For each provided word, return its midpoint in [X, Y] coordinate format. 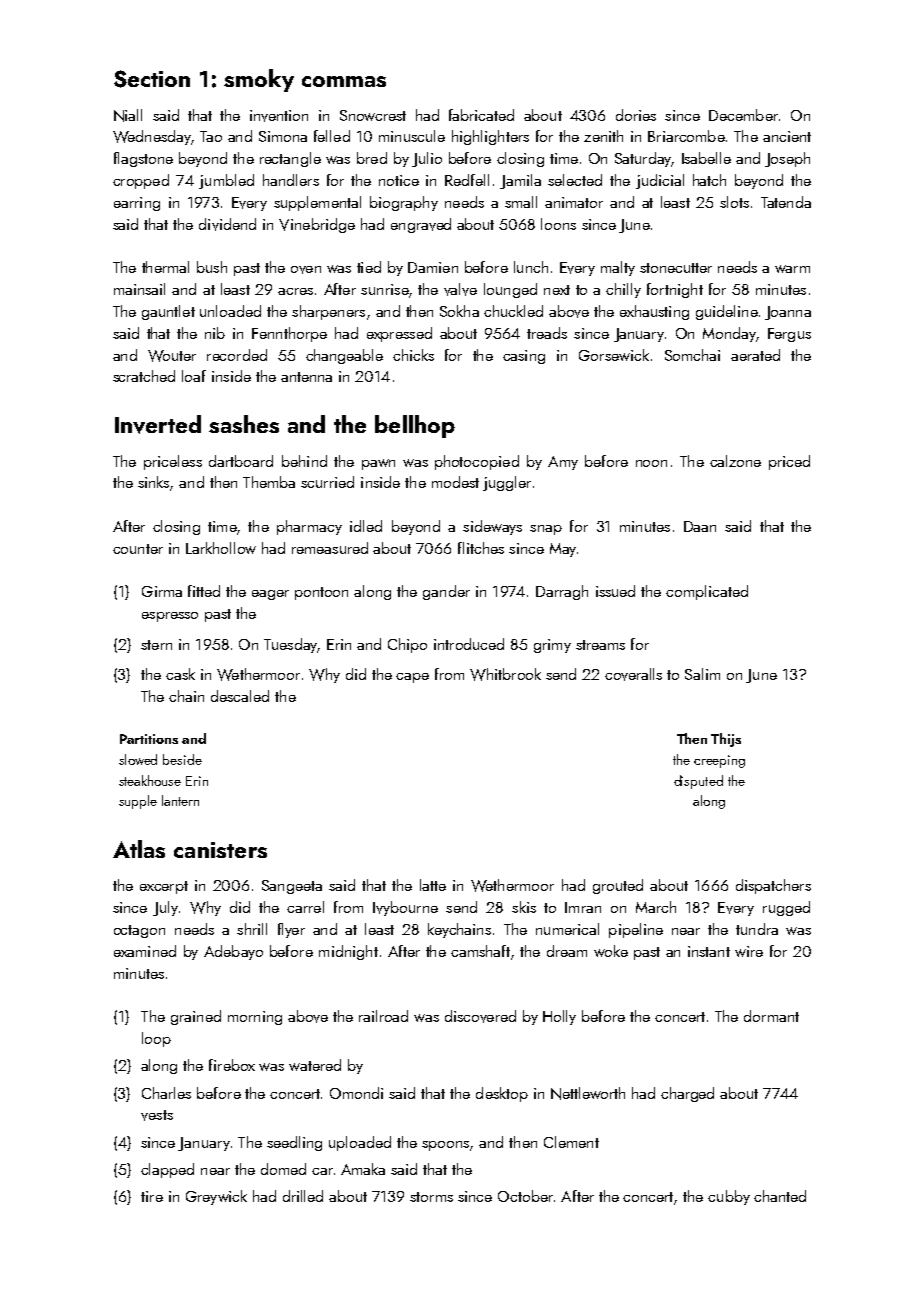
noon [651, 463]
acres [295, 291]
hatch [709, 180]
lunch [531, 267]
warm [792, 269]
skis [524, 907]
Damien [433, 267]
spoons [445, 1146]
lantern [180, 800]
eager [270, 595]
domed [283, 1169]
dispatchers [773, 886]
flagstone [143, 159]
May [563, 550]
